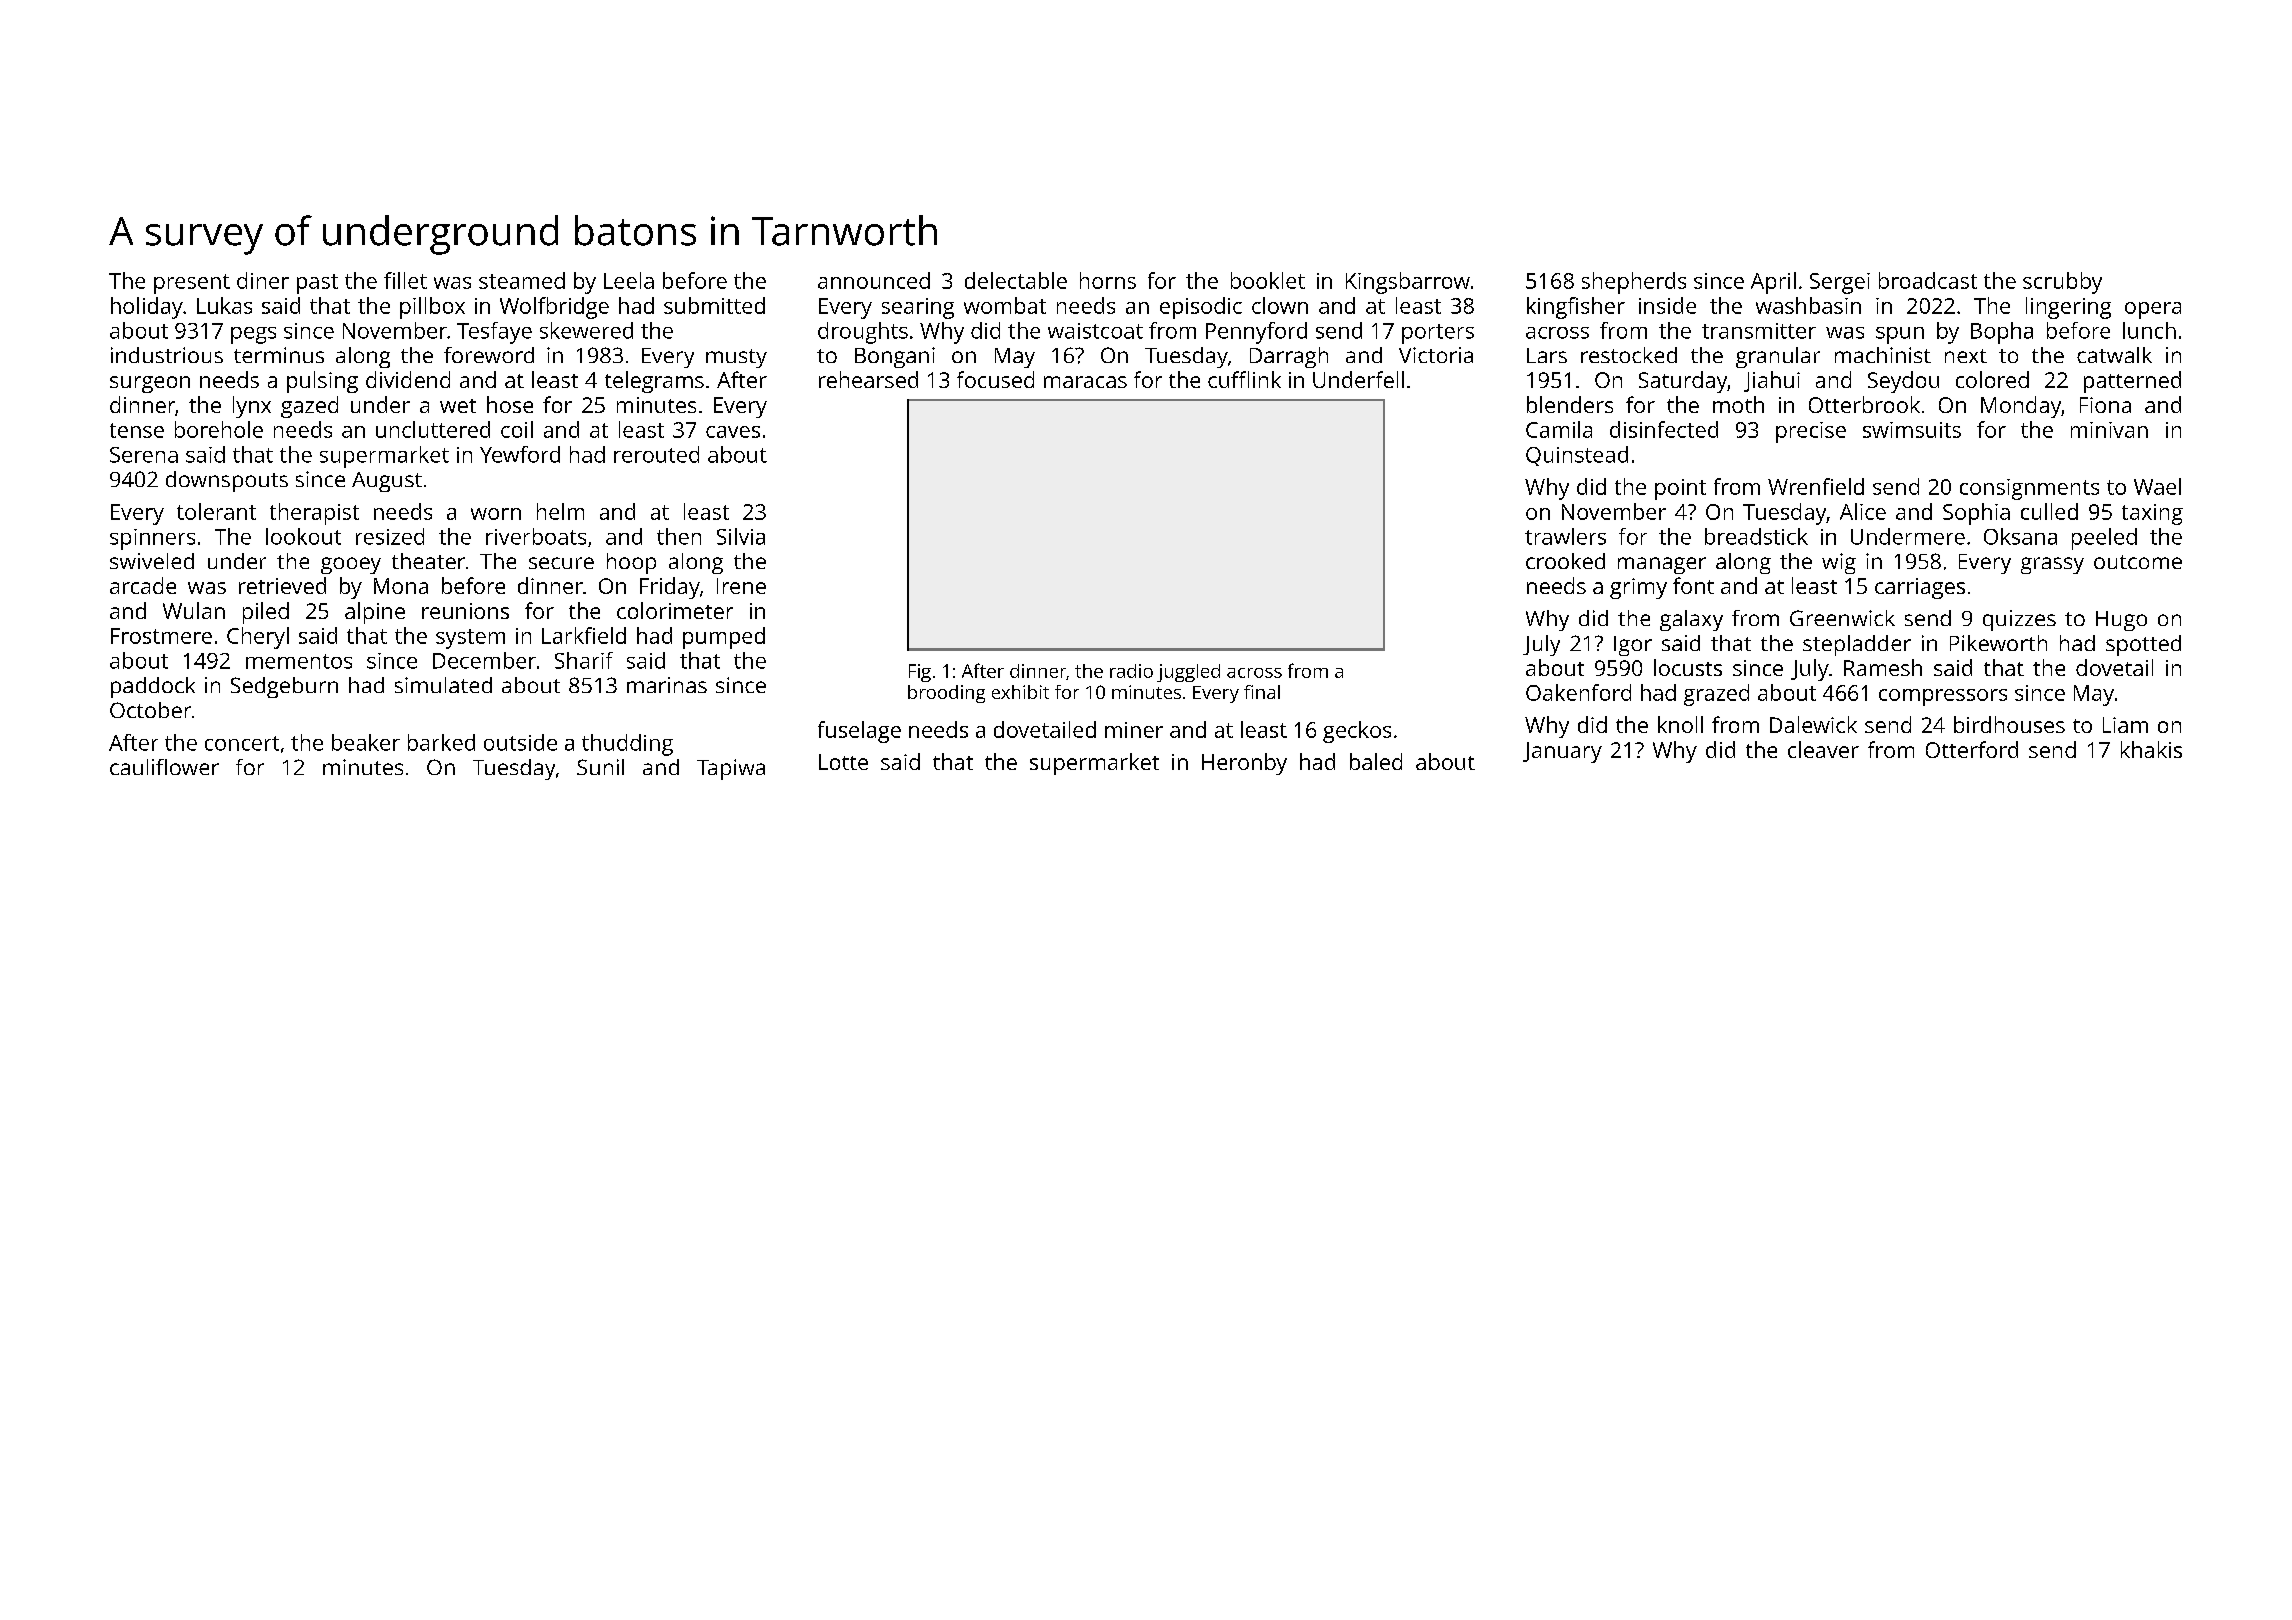 The height and width of the document is (1620, 2292). Describe the element at coordinates (2105, 405) in the document. I see `Fiona` at that location.
